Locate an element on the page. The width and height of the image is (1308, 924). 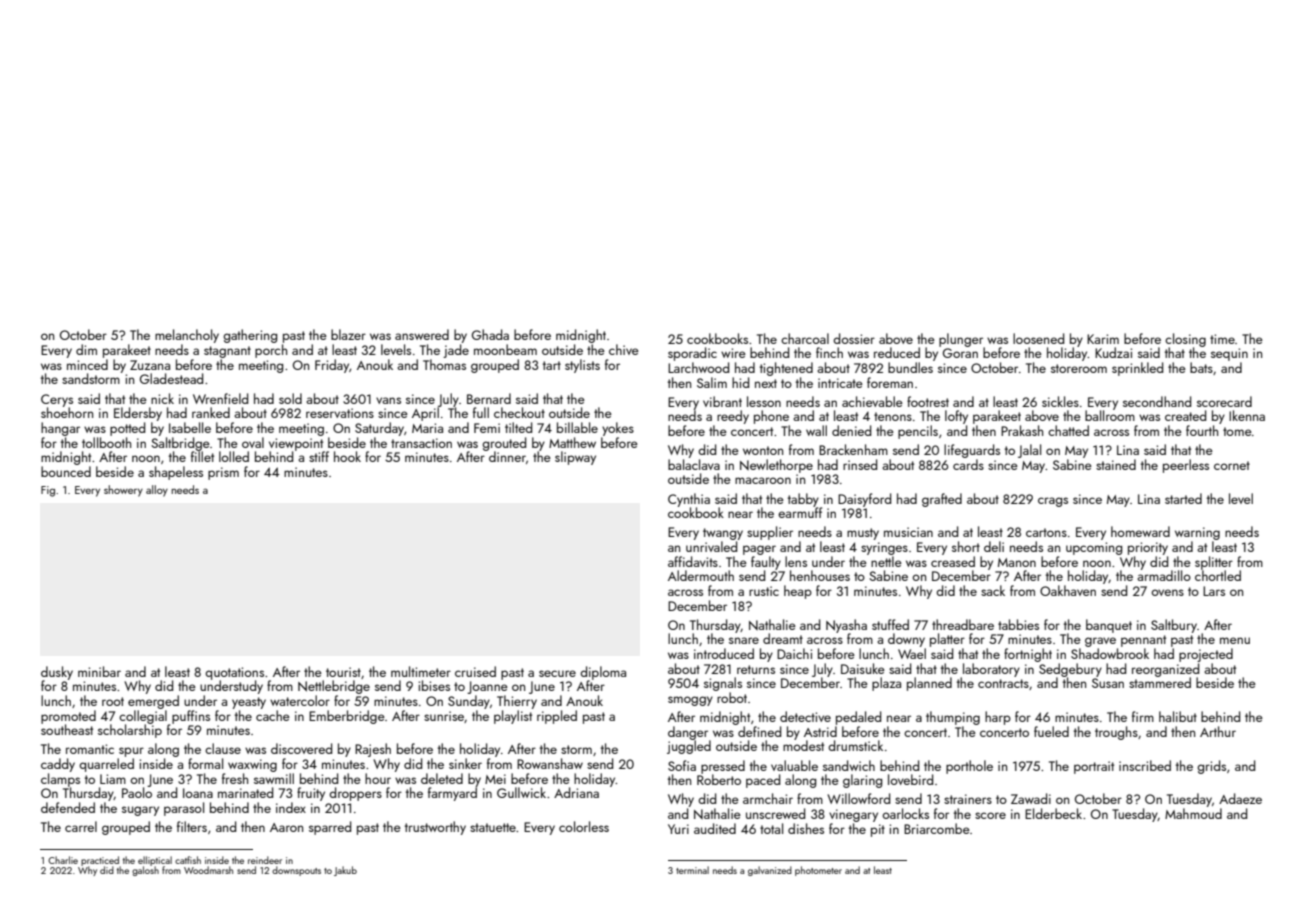
lofty is located at coordinates (956, 417).
